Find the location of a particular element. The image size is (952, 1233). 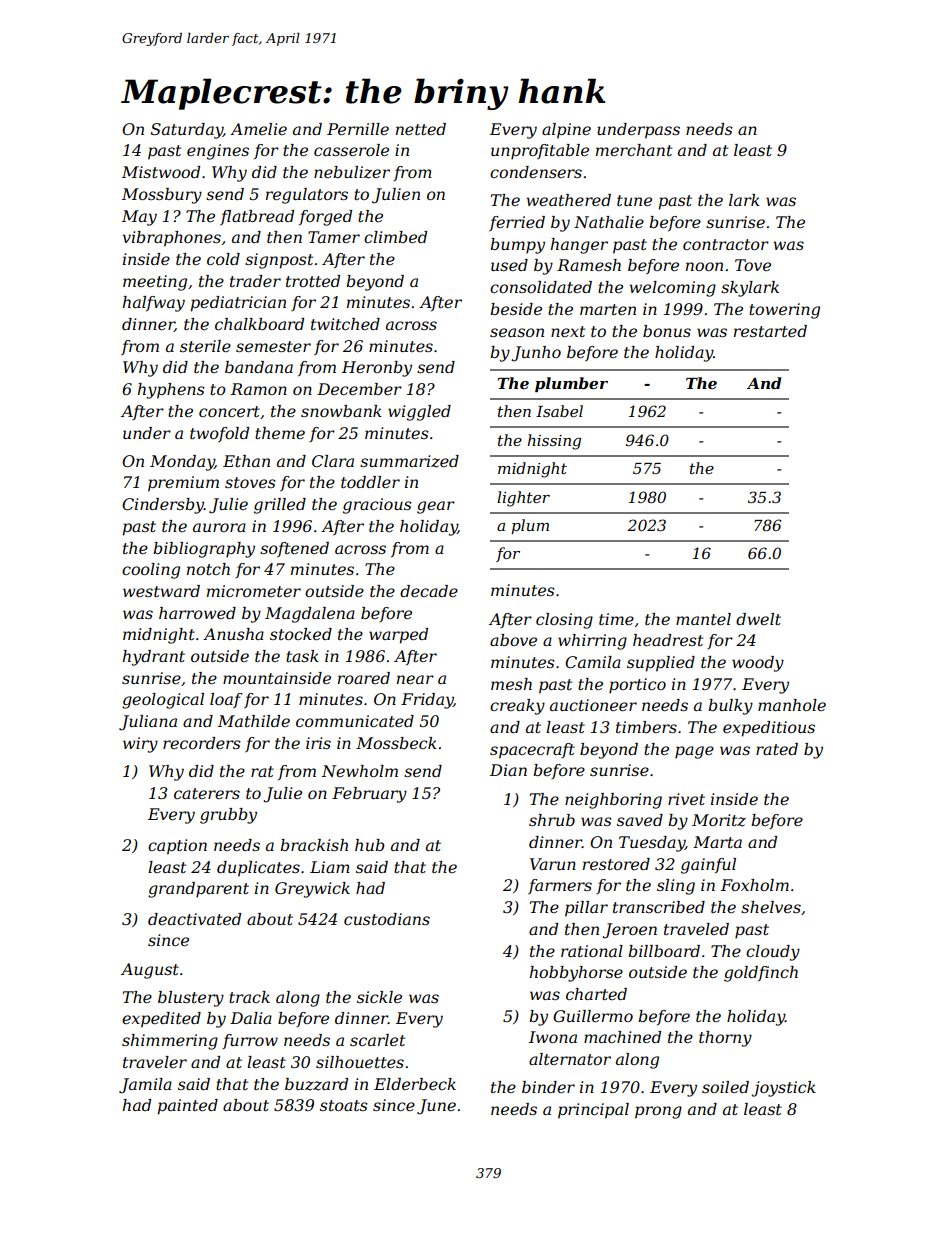

summarized is located at coordinates (409, 461).
